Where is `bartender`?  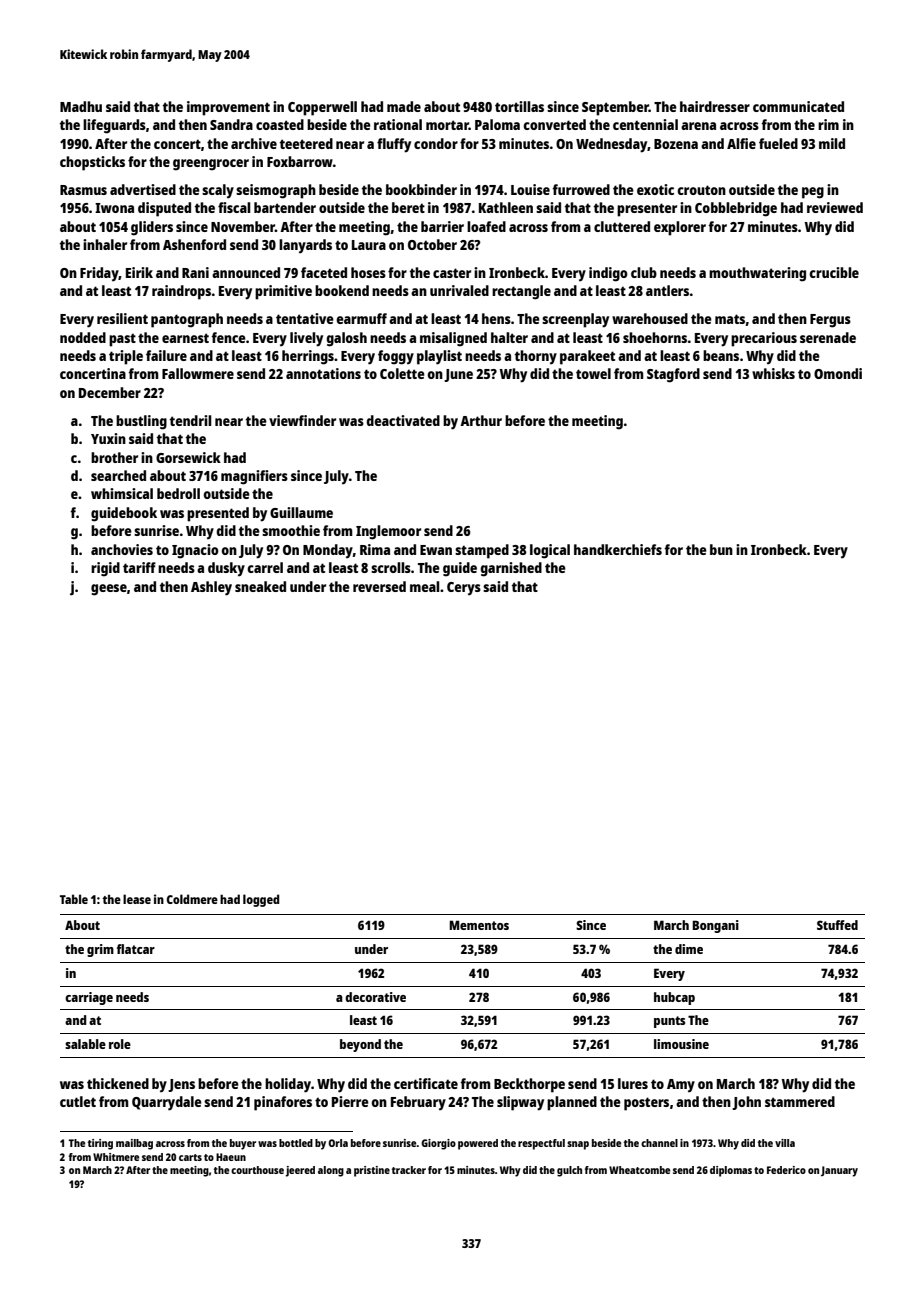 bartender is located at coordinates (285, 207).
